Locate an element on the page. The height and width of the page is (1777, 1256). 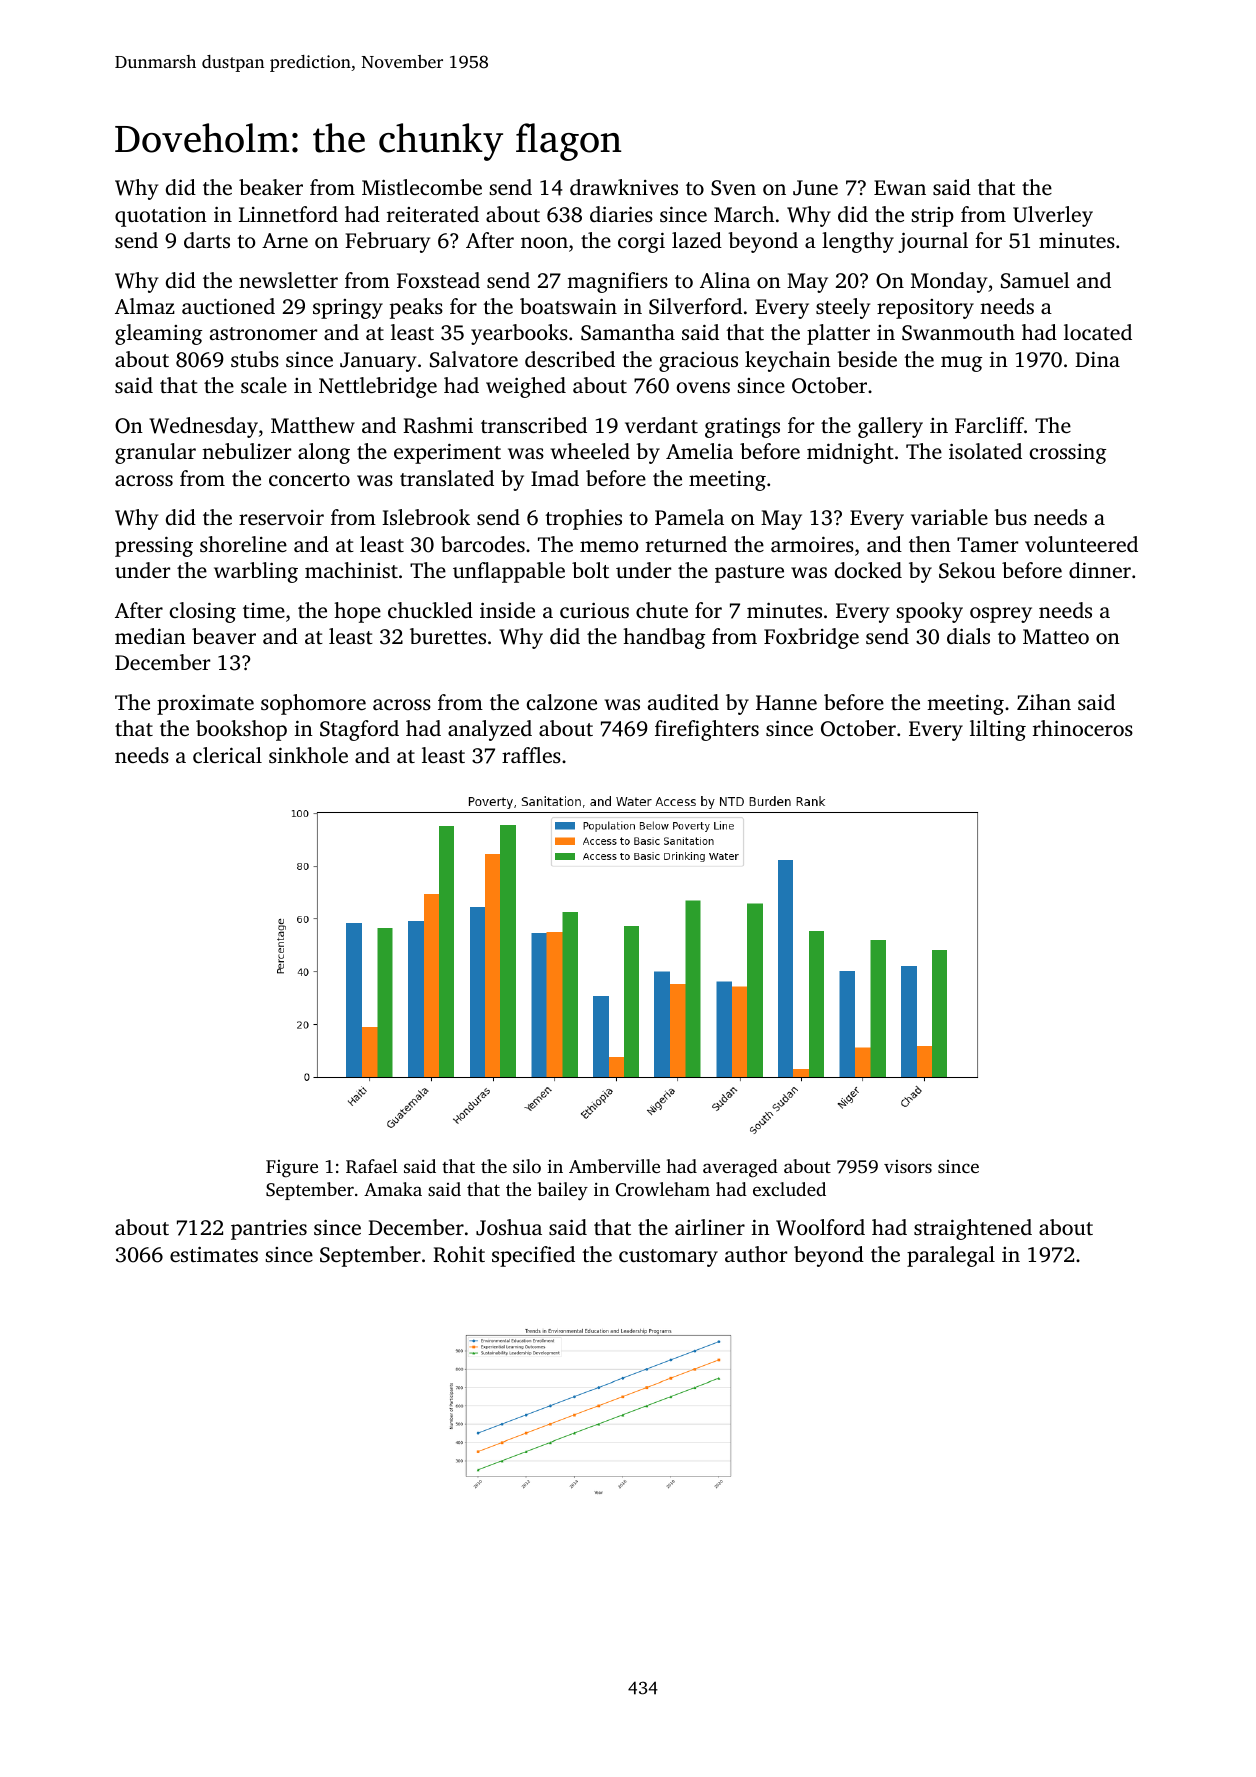
experiment is located at coordinates (447, 453).
